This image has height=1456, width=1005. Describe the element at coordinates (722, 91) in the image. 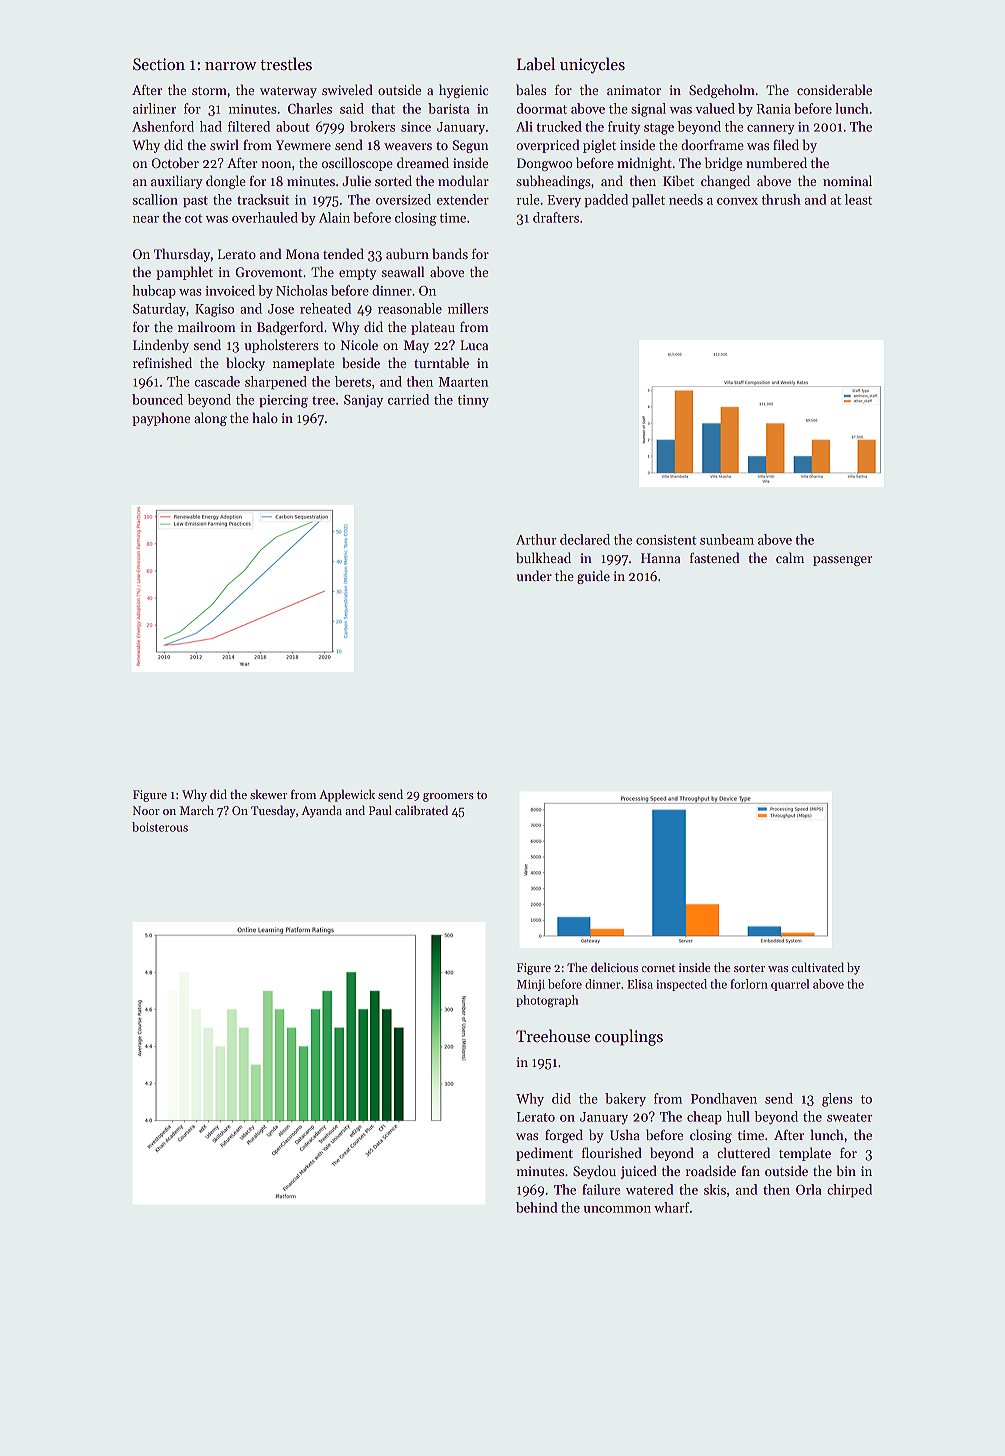

I see `Sedgeholm` at that location.
